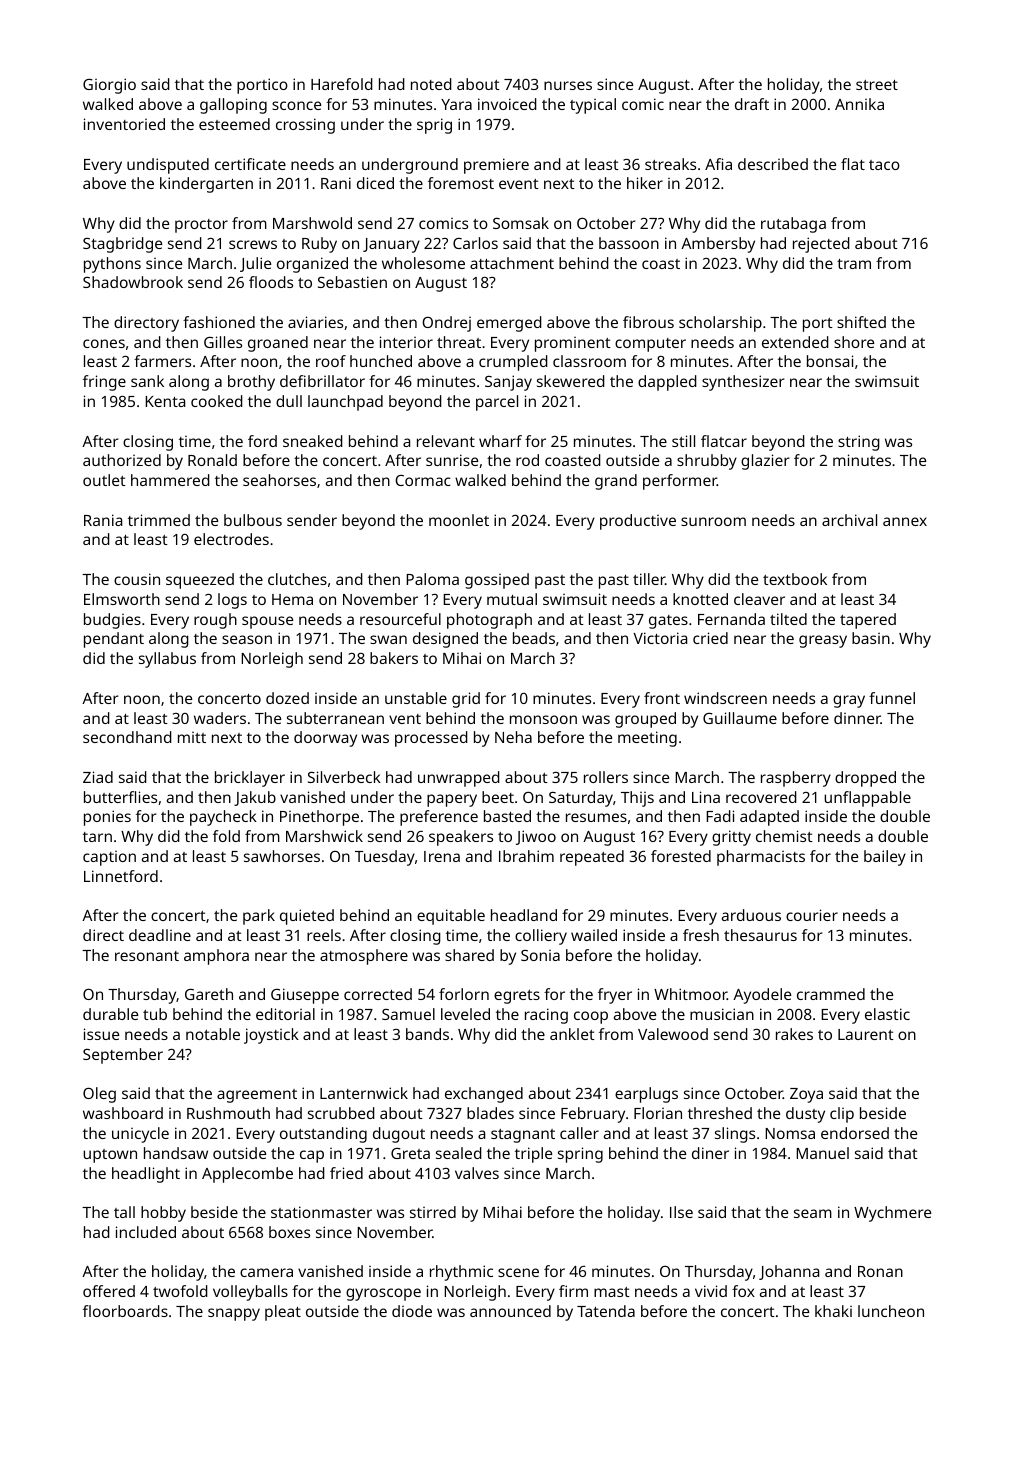 The height and width of the screenshot is (1472, 1016). Describe the element at coordinates (484, 1095) in the screenshot. I see `exchanged` at that location.
